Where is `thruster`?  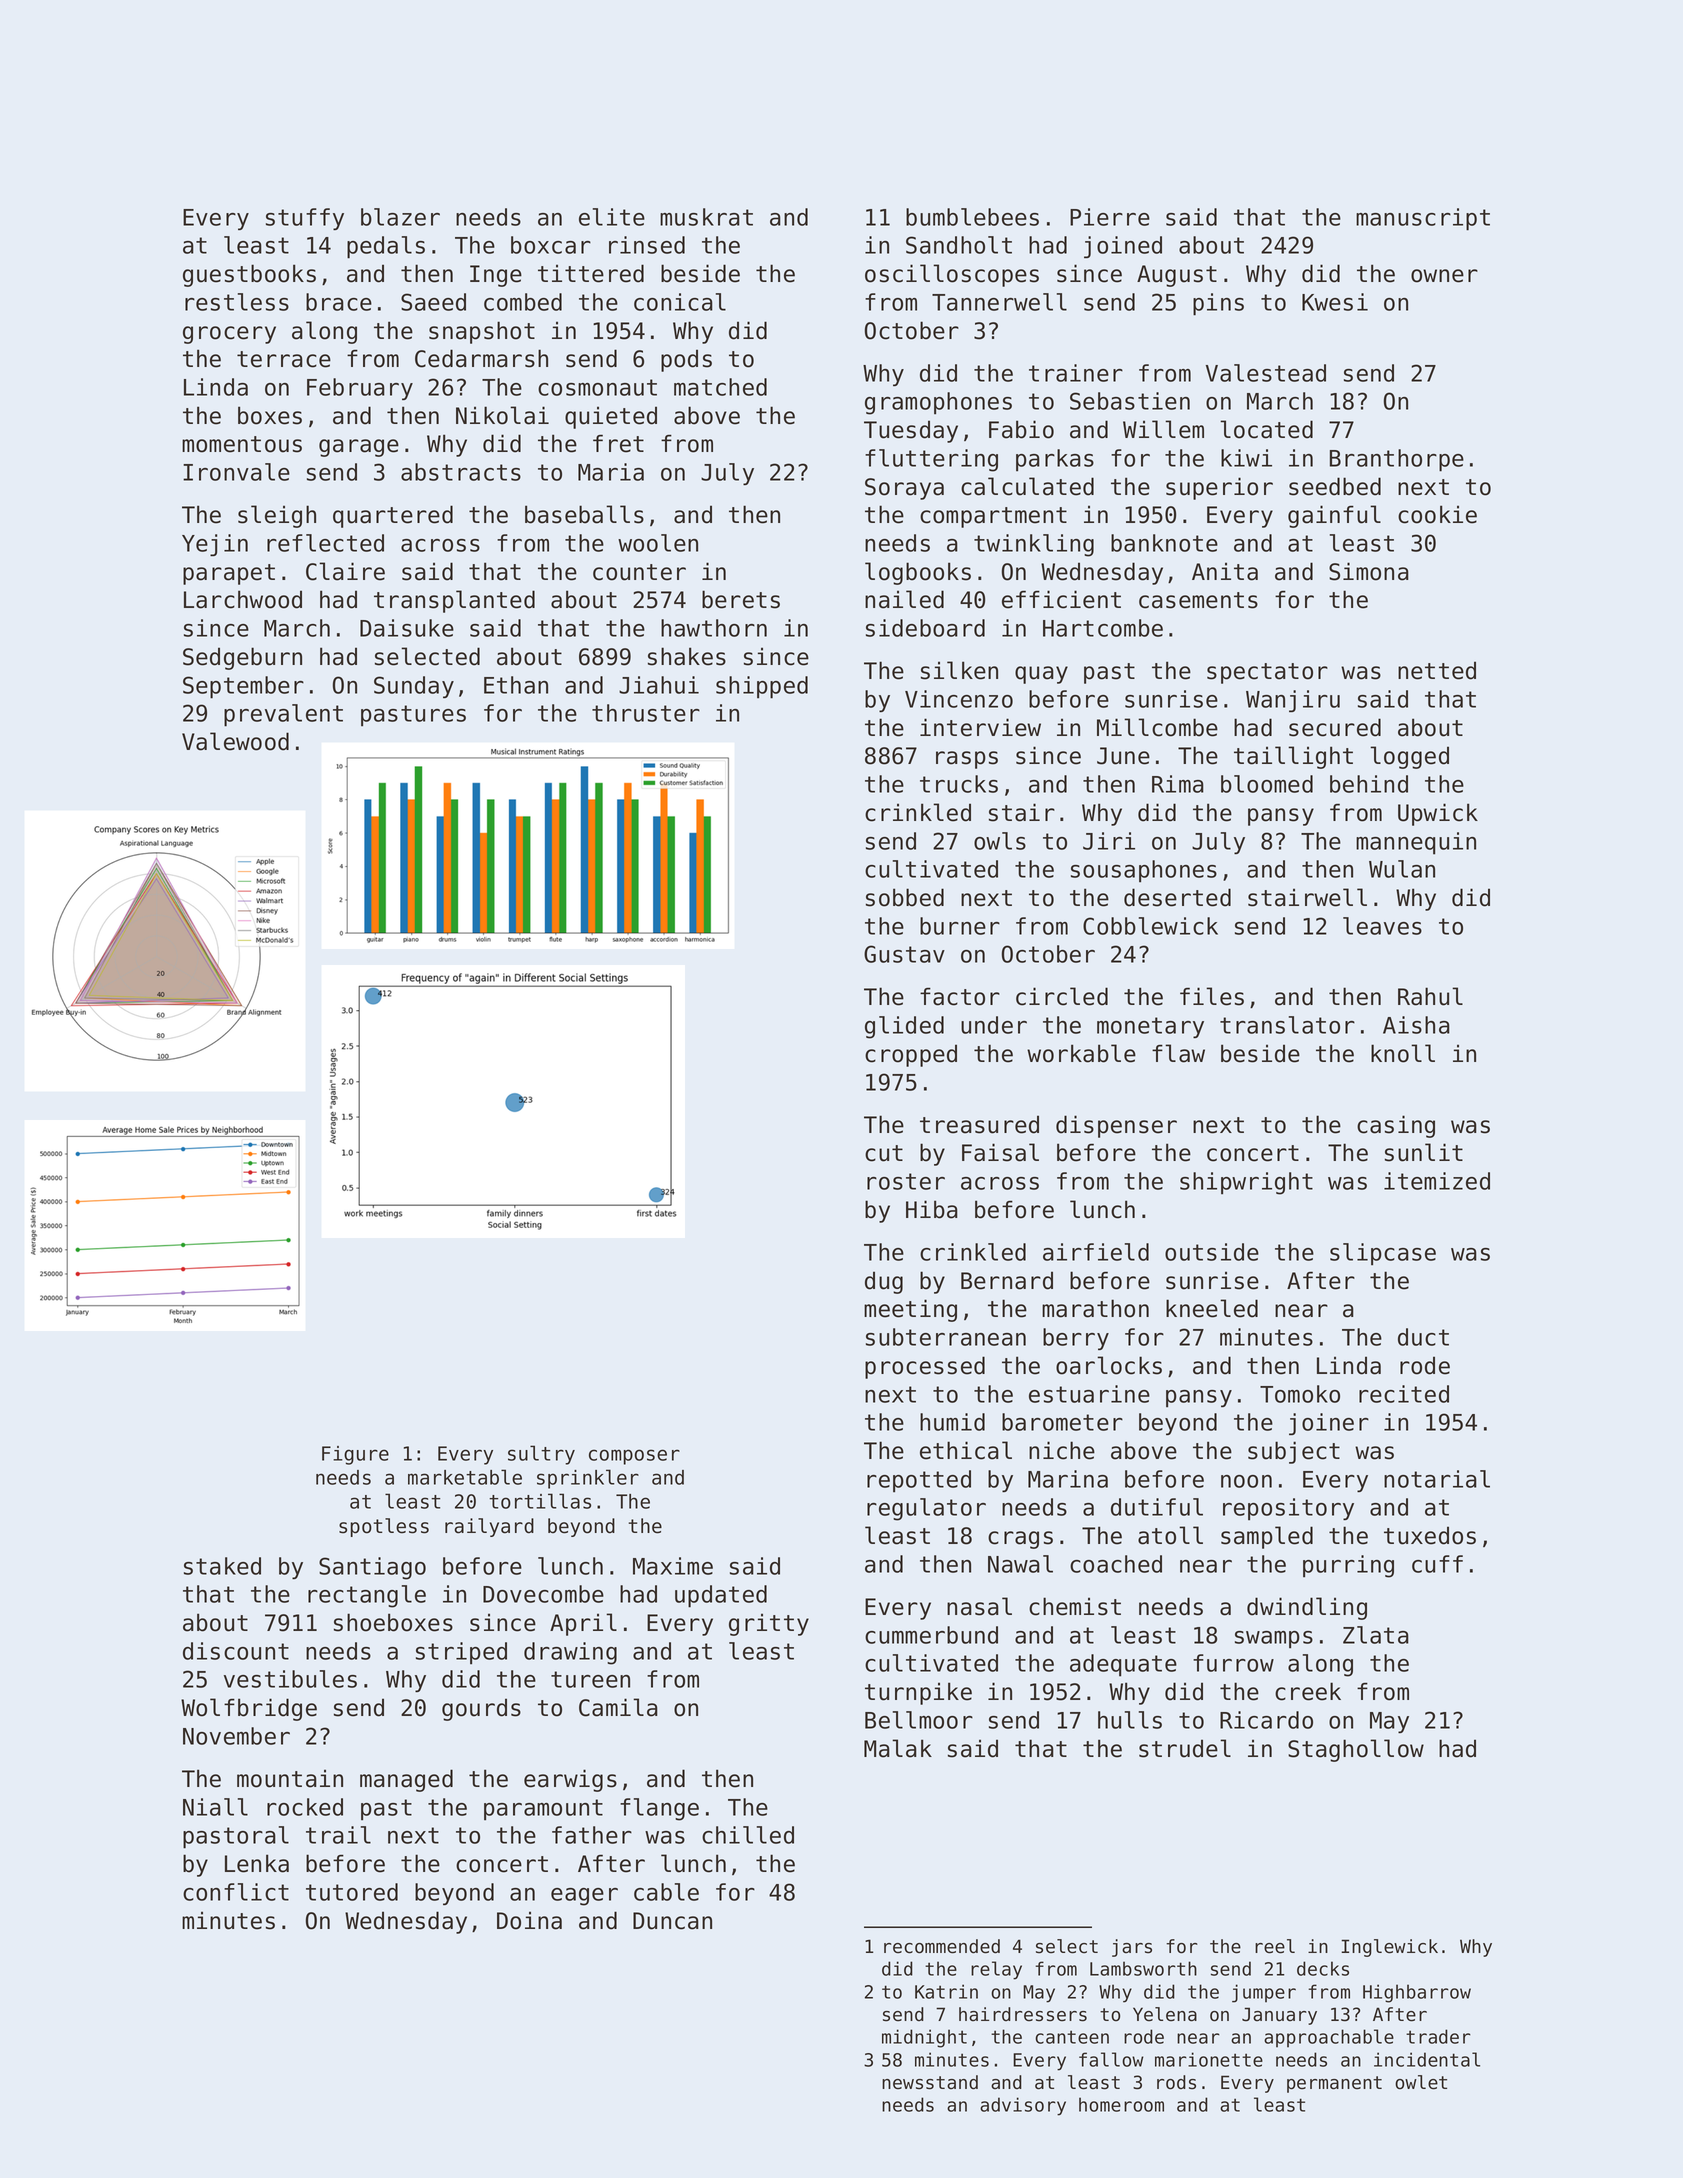 thruster is located at coordinates (646, 713).
